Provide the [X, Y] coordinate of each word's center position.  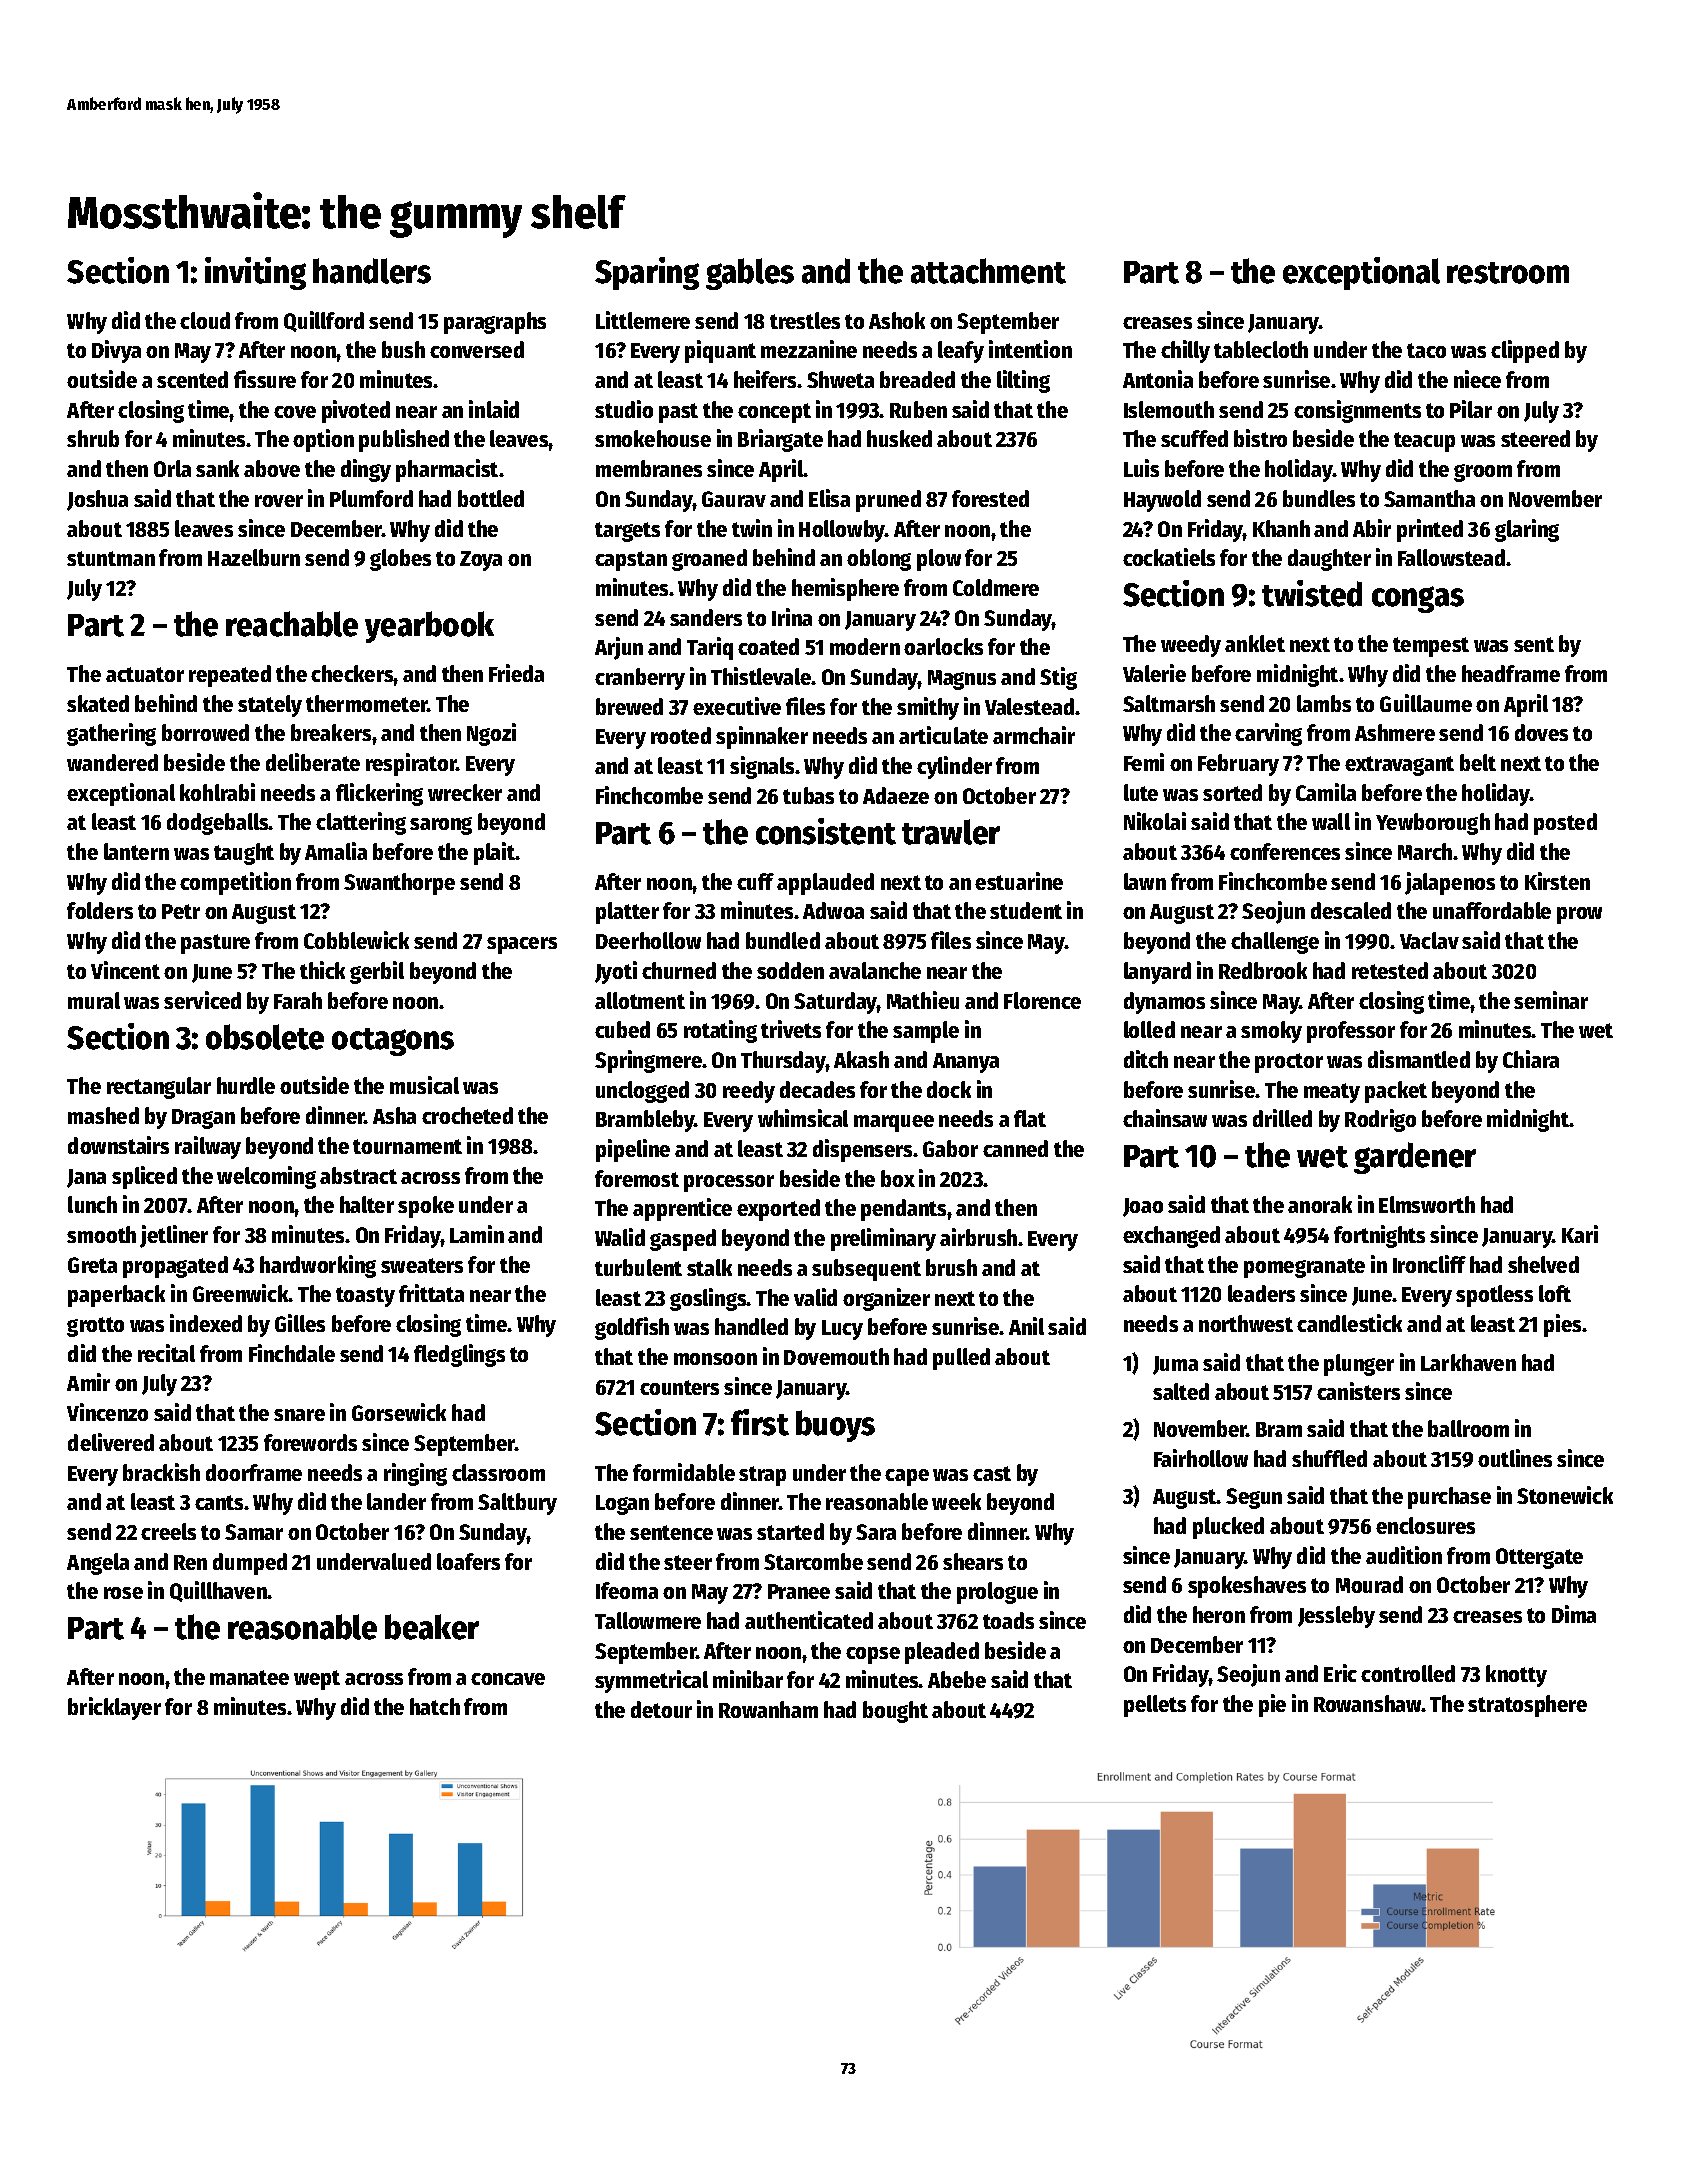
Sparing [647, 273]
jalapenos [1450, 883]
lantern [136, 851]
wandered [112, 762]
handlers [372, 271]
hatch [435, 1706]
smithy [928, 708]
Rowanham [768, 1709]
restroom [1508, 273]
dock [949, 1089]
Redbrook [1263, 970]
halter [367, 1204]
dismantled [1419, 1059]
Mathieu [923, 1000]
